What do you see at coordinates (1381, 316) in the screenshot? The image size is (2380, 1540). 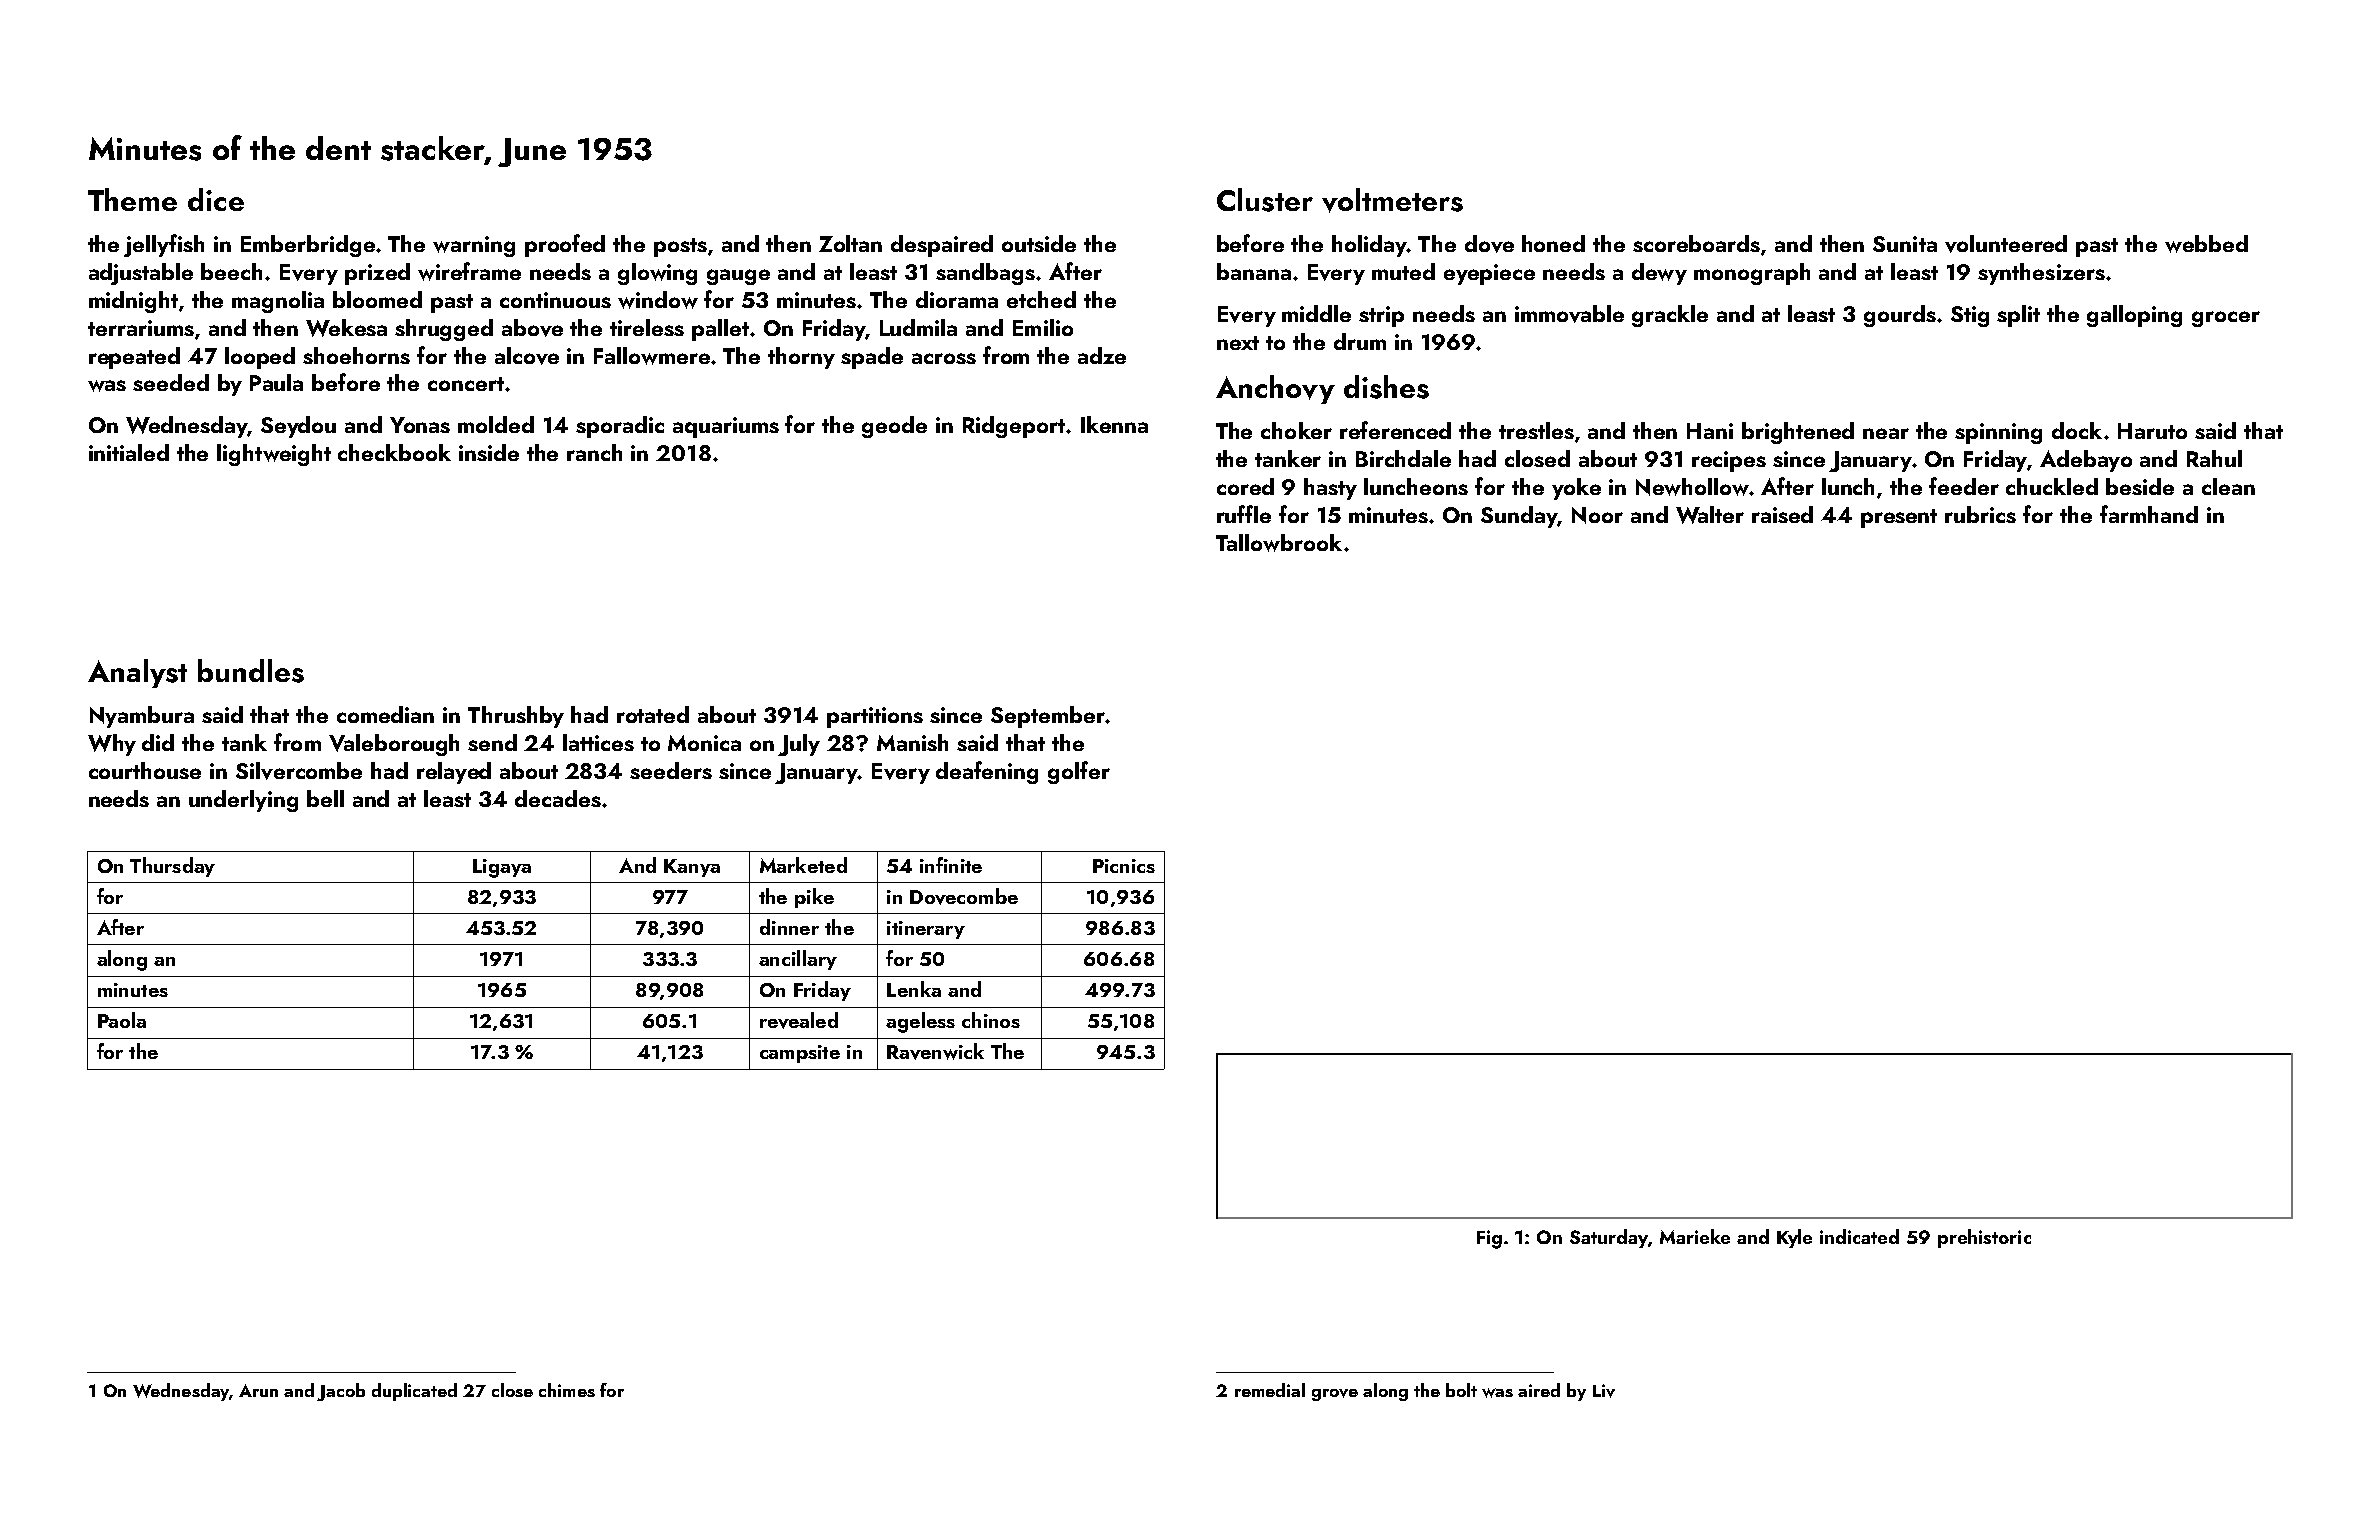 I see `strip` at bounding box center [1381, 316].
